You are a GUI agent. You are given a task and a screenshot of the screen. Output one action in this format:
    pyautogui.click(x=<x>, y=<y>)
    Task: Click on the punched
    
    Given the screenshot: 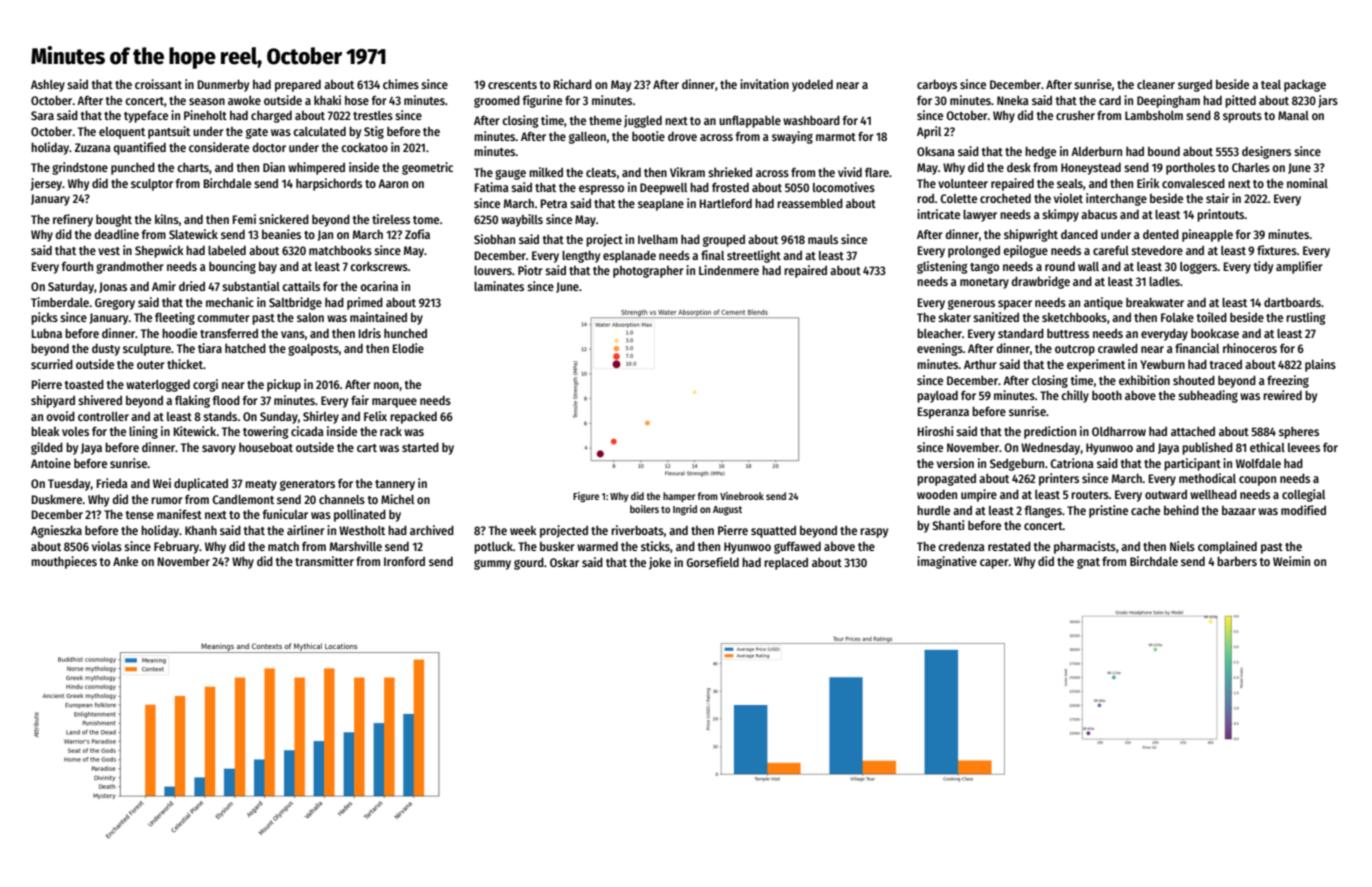 What is the action you would take?
    pyautogui.click(x=133, y=168)
